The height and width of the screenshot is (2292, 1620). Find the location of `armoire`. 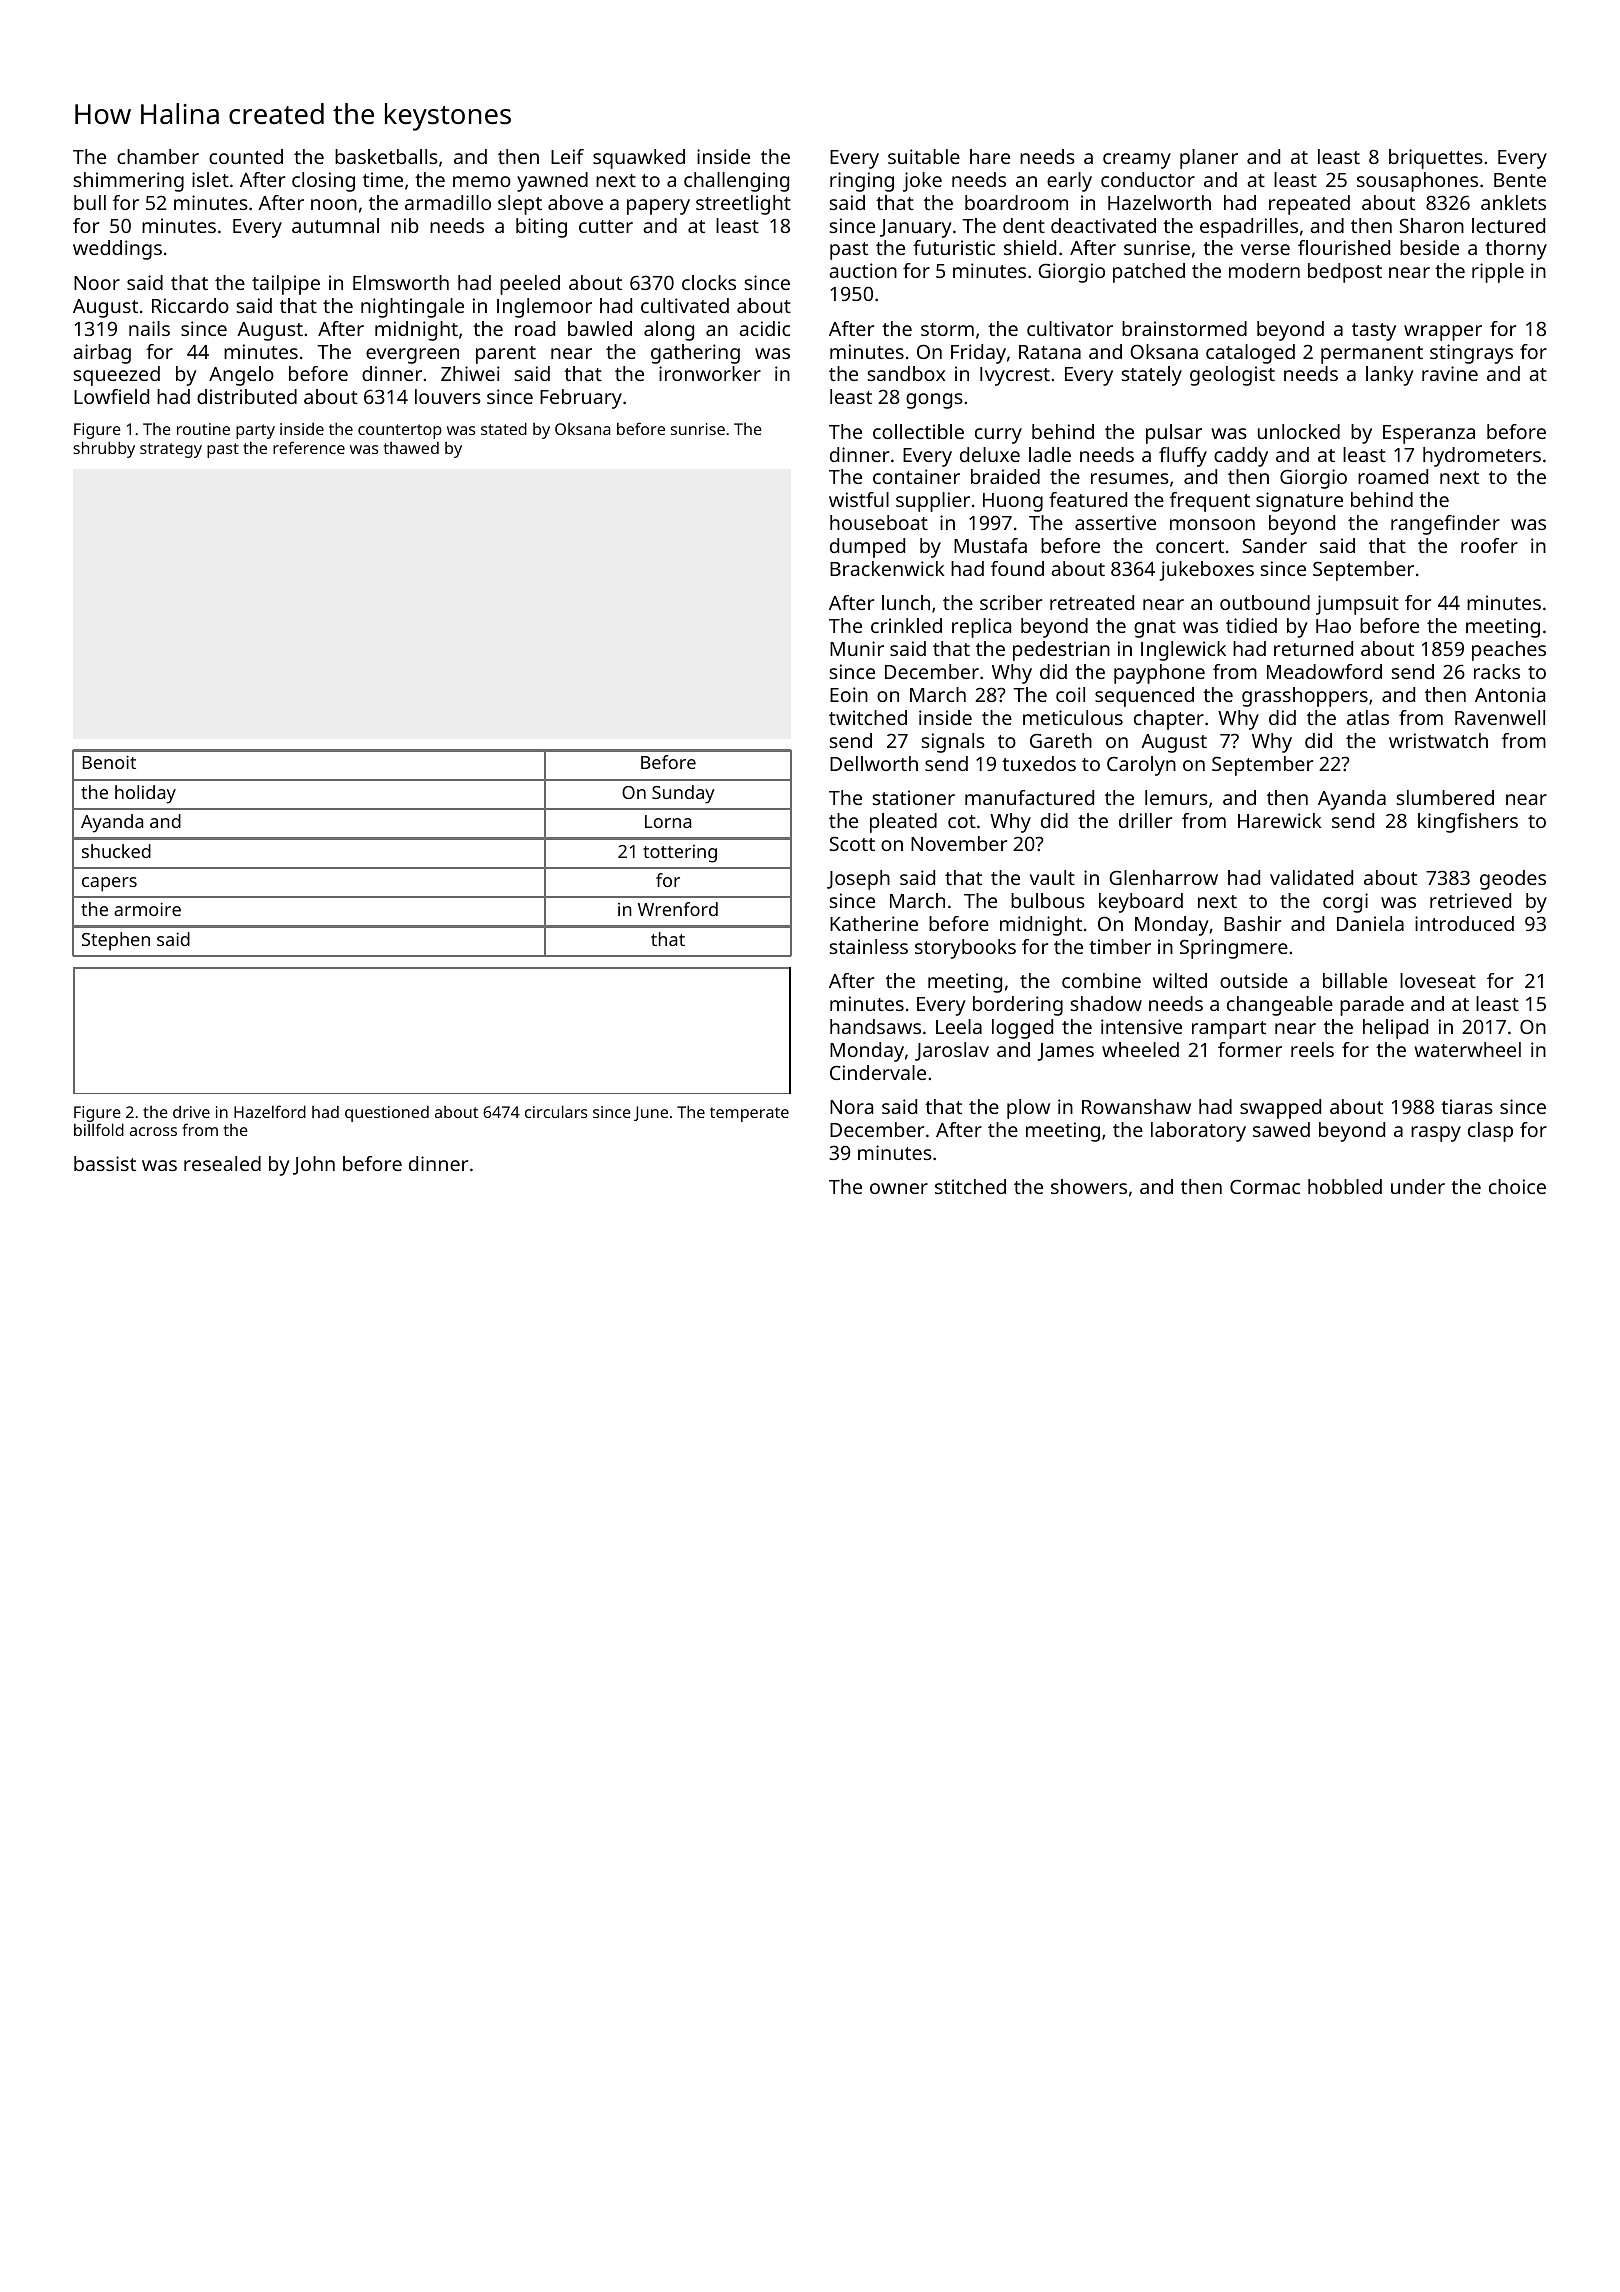

armoire is located at coordinates (147, 909).
